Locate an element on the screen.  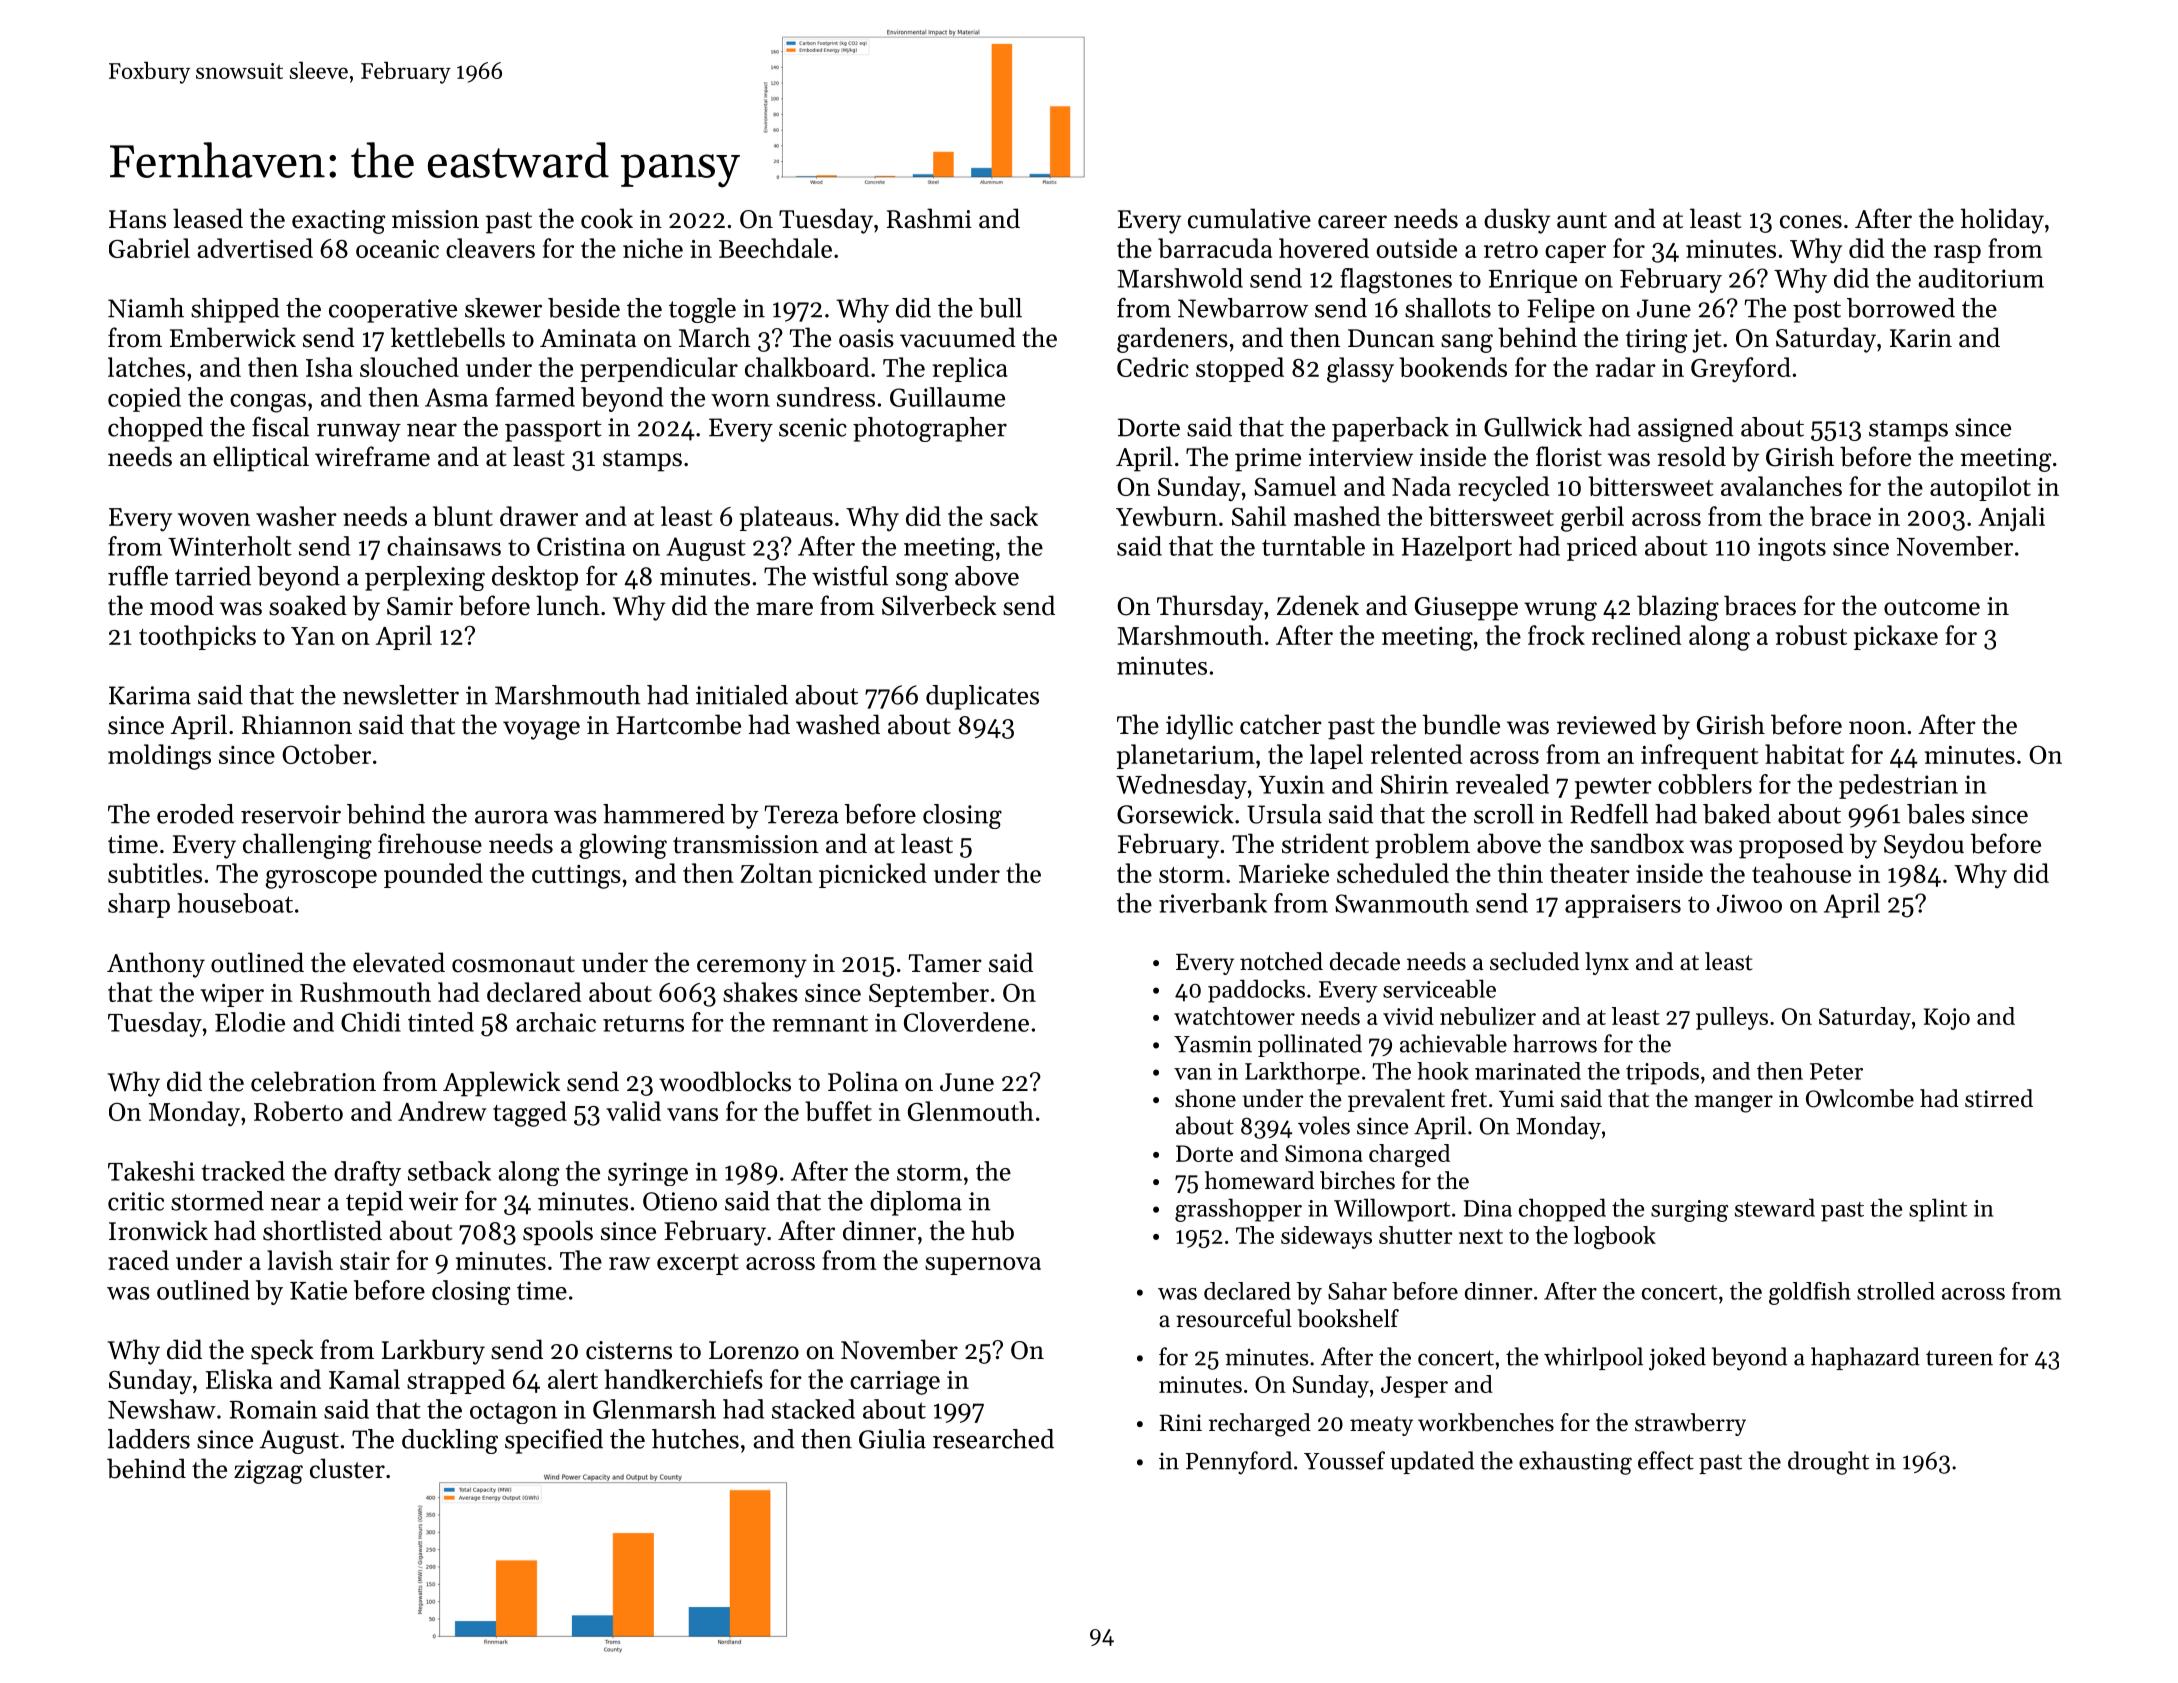
cook is located at coordinates (607, 218).
